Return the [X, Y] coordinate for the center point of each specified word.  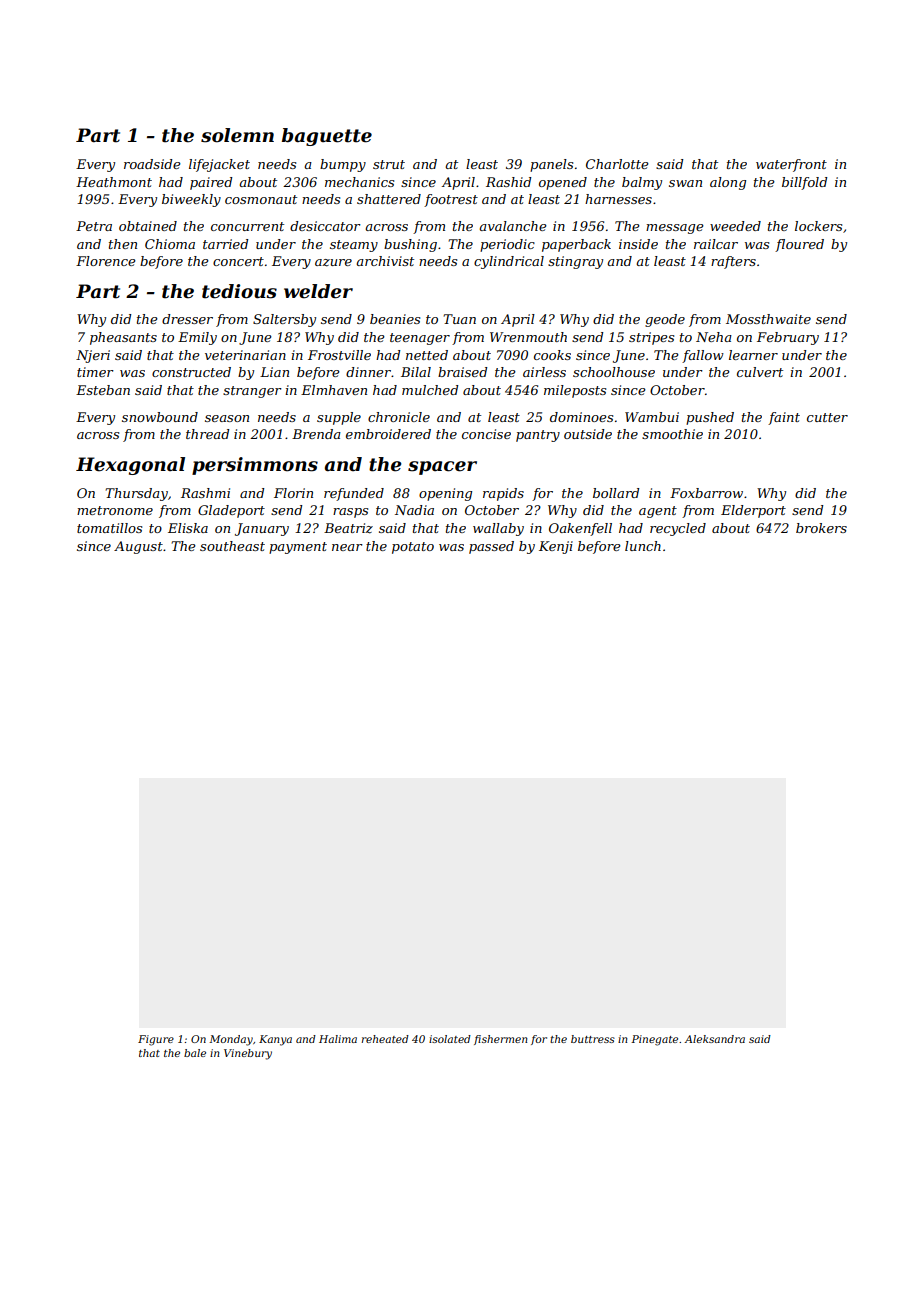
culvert [760, 372]
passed [491, 547]
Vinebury [248, 1054]
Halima [338, 1039]
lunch [643, 546]
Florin [293, 493]
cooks [552, 355]
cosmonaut [261, 199]
